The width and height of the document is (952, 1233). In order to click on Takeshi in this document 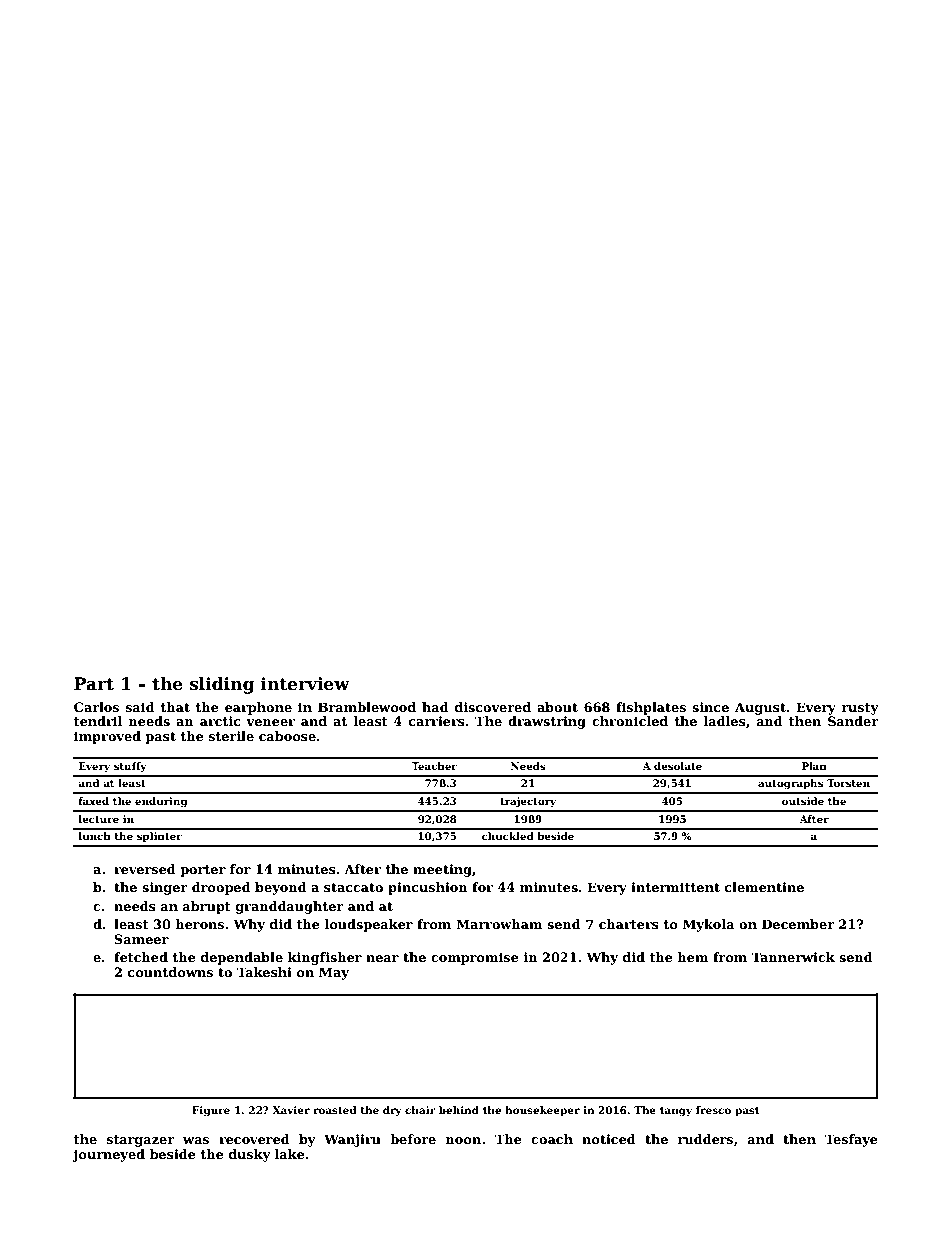, I will do `click(264, 972)`.
